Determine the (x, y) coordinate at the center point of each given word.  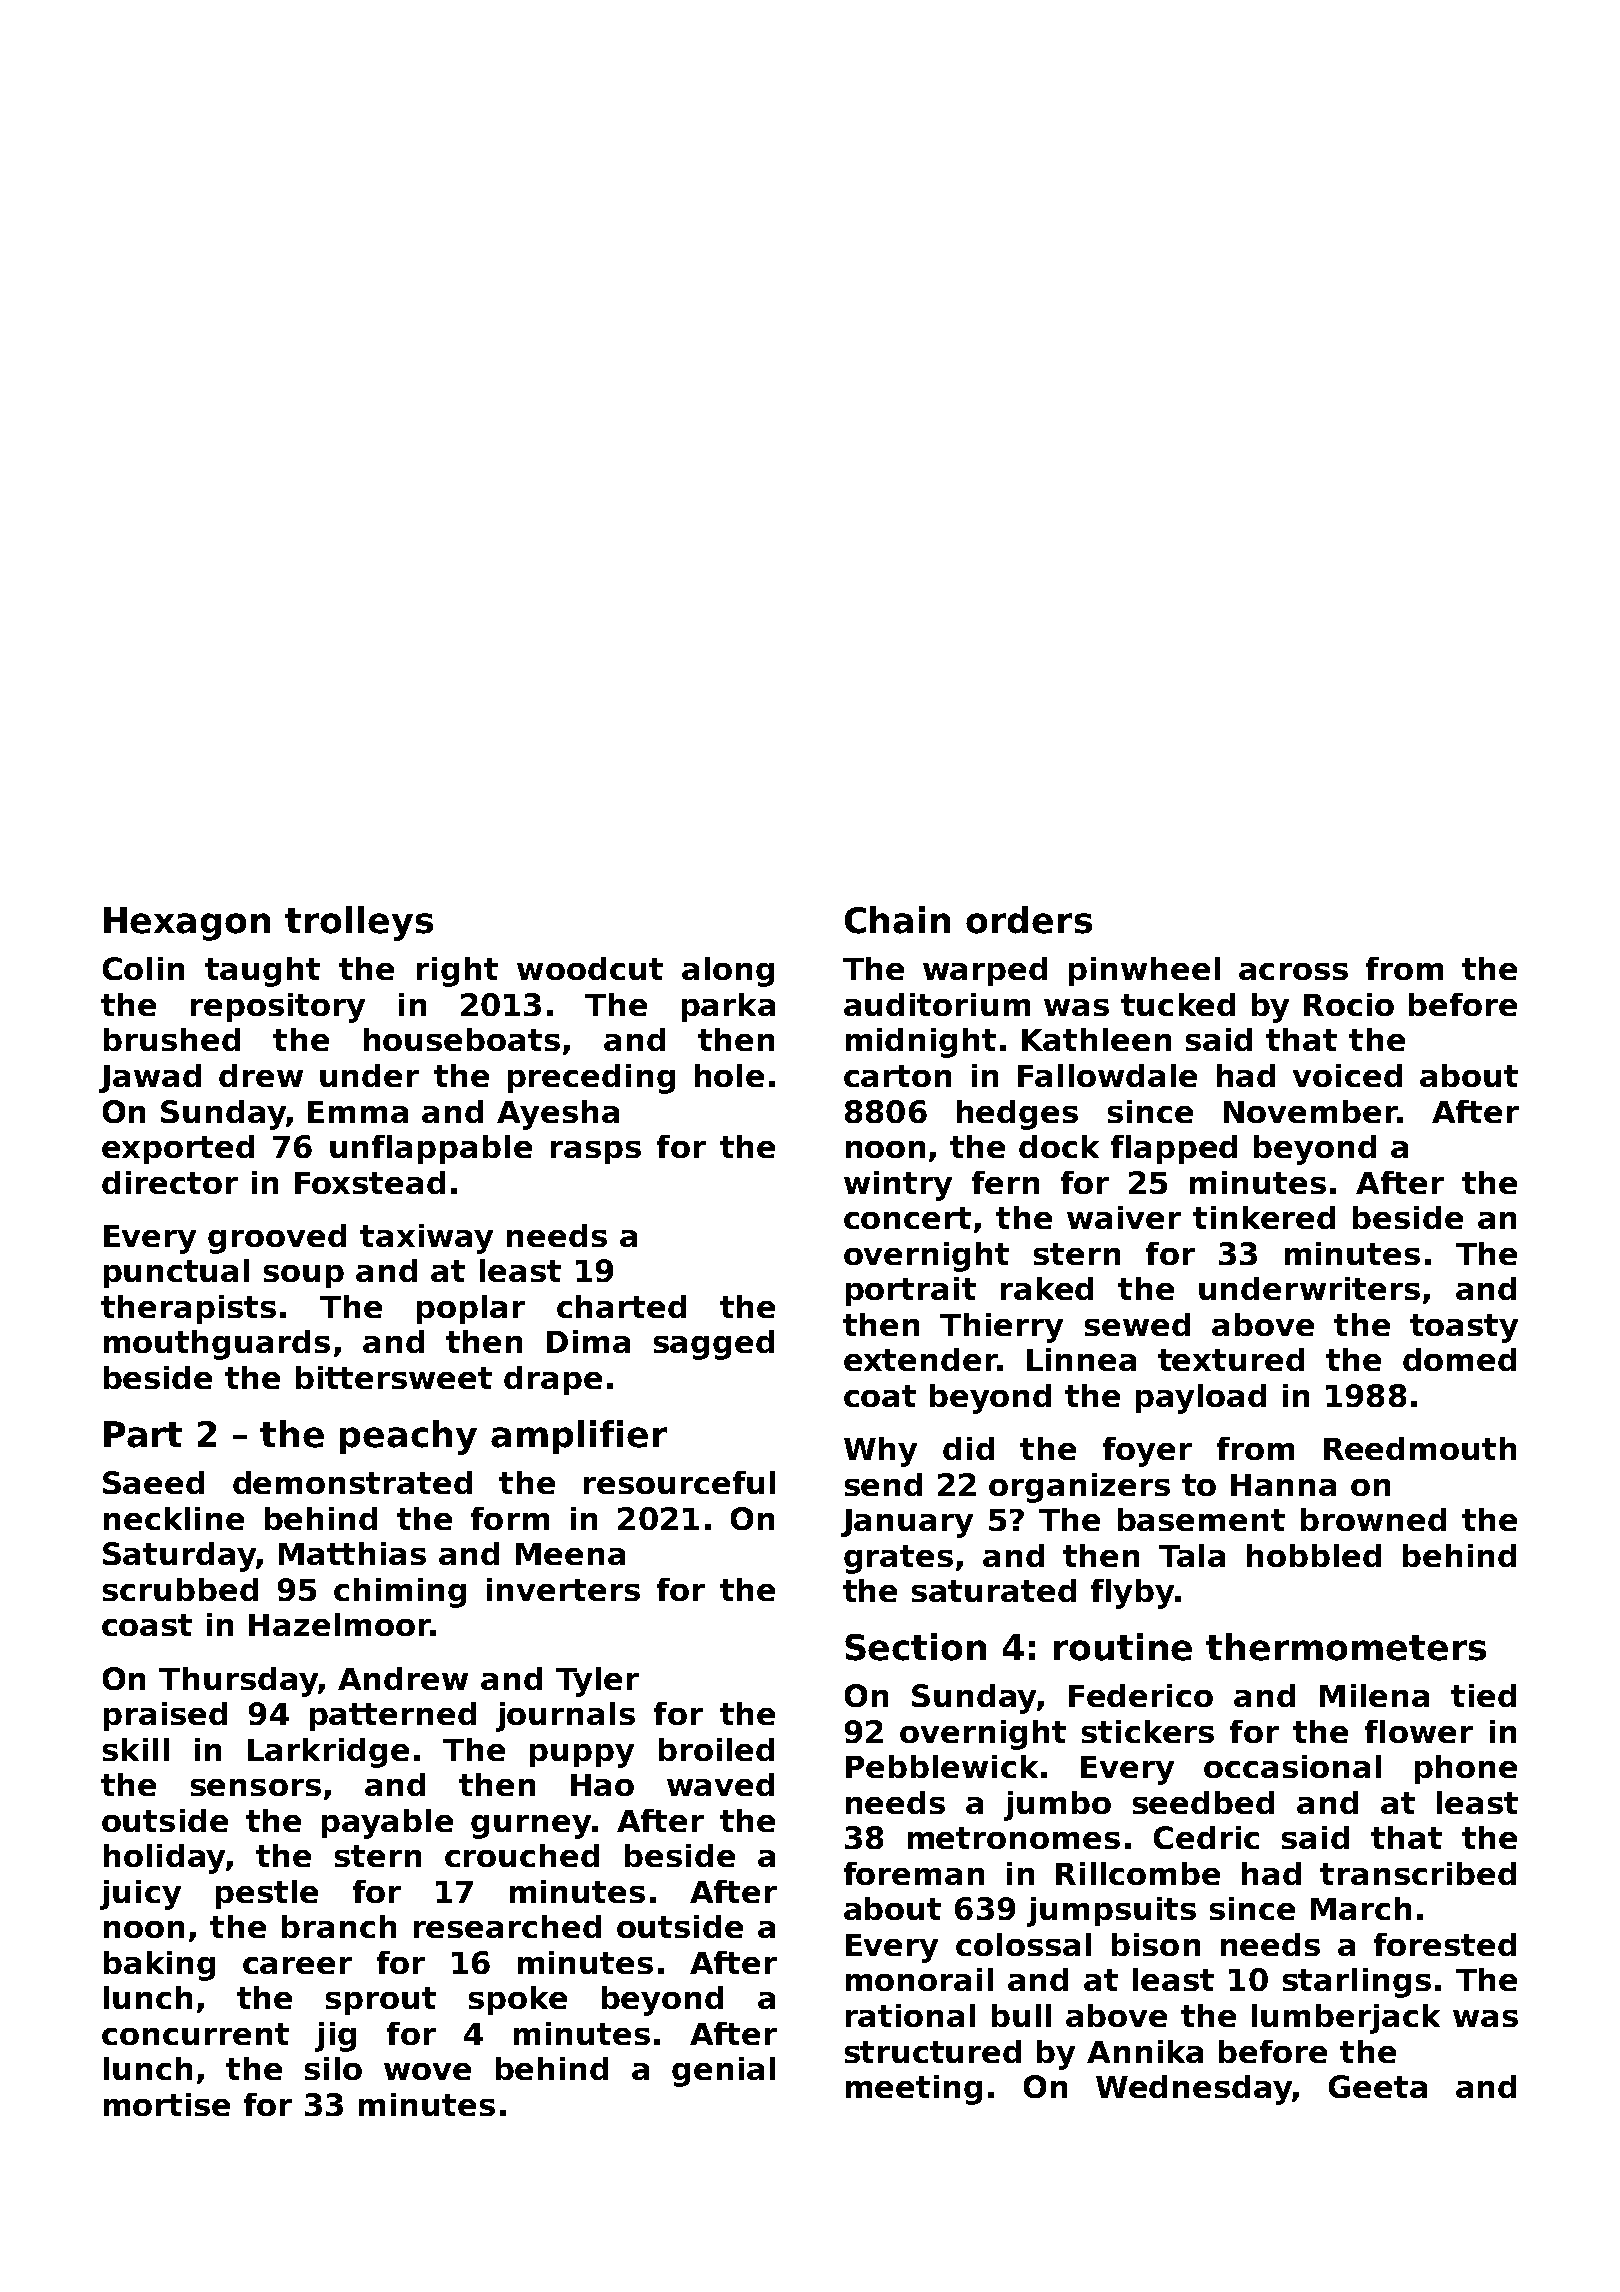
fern (1005, 1182)
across (1293, 971)
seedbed (1203, 1802)
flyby (1132, 1594)
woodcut (590, 968)
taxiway (426, 1239)
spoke (518, 2000)
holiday (164, 1859)
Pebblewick (942, 1766)
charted (621, 1306)
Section (915, 1647)
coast (147, 1625)
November (1310, 1111)
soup (304, 1276)
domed (1459, 1359)
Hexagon (187, 924)
